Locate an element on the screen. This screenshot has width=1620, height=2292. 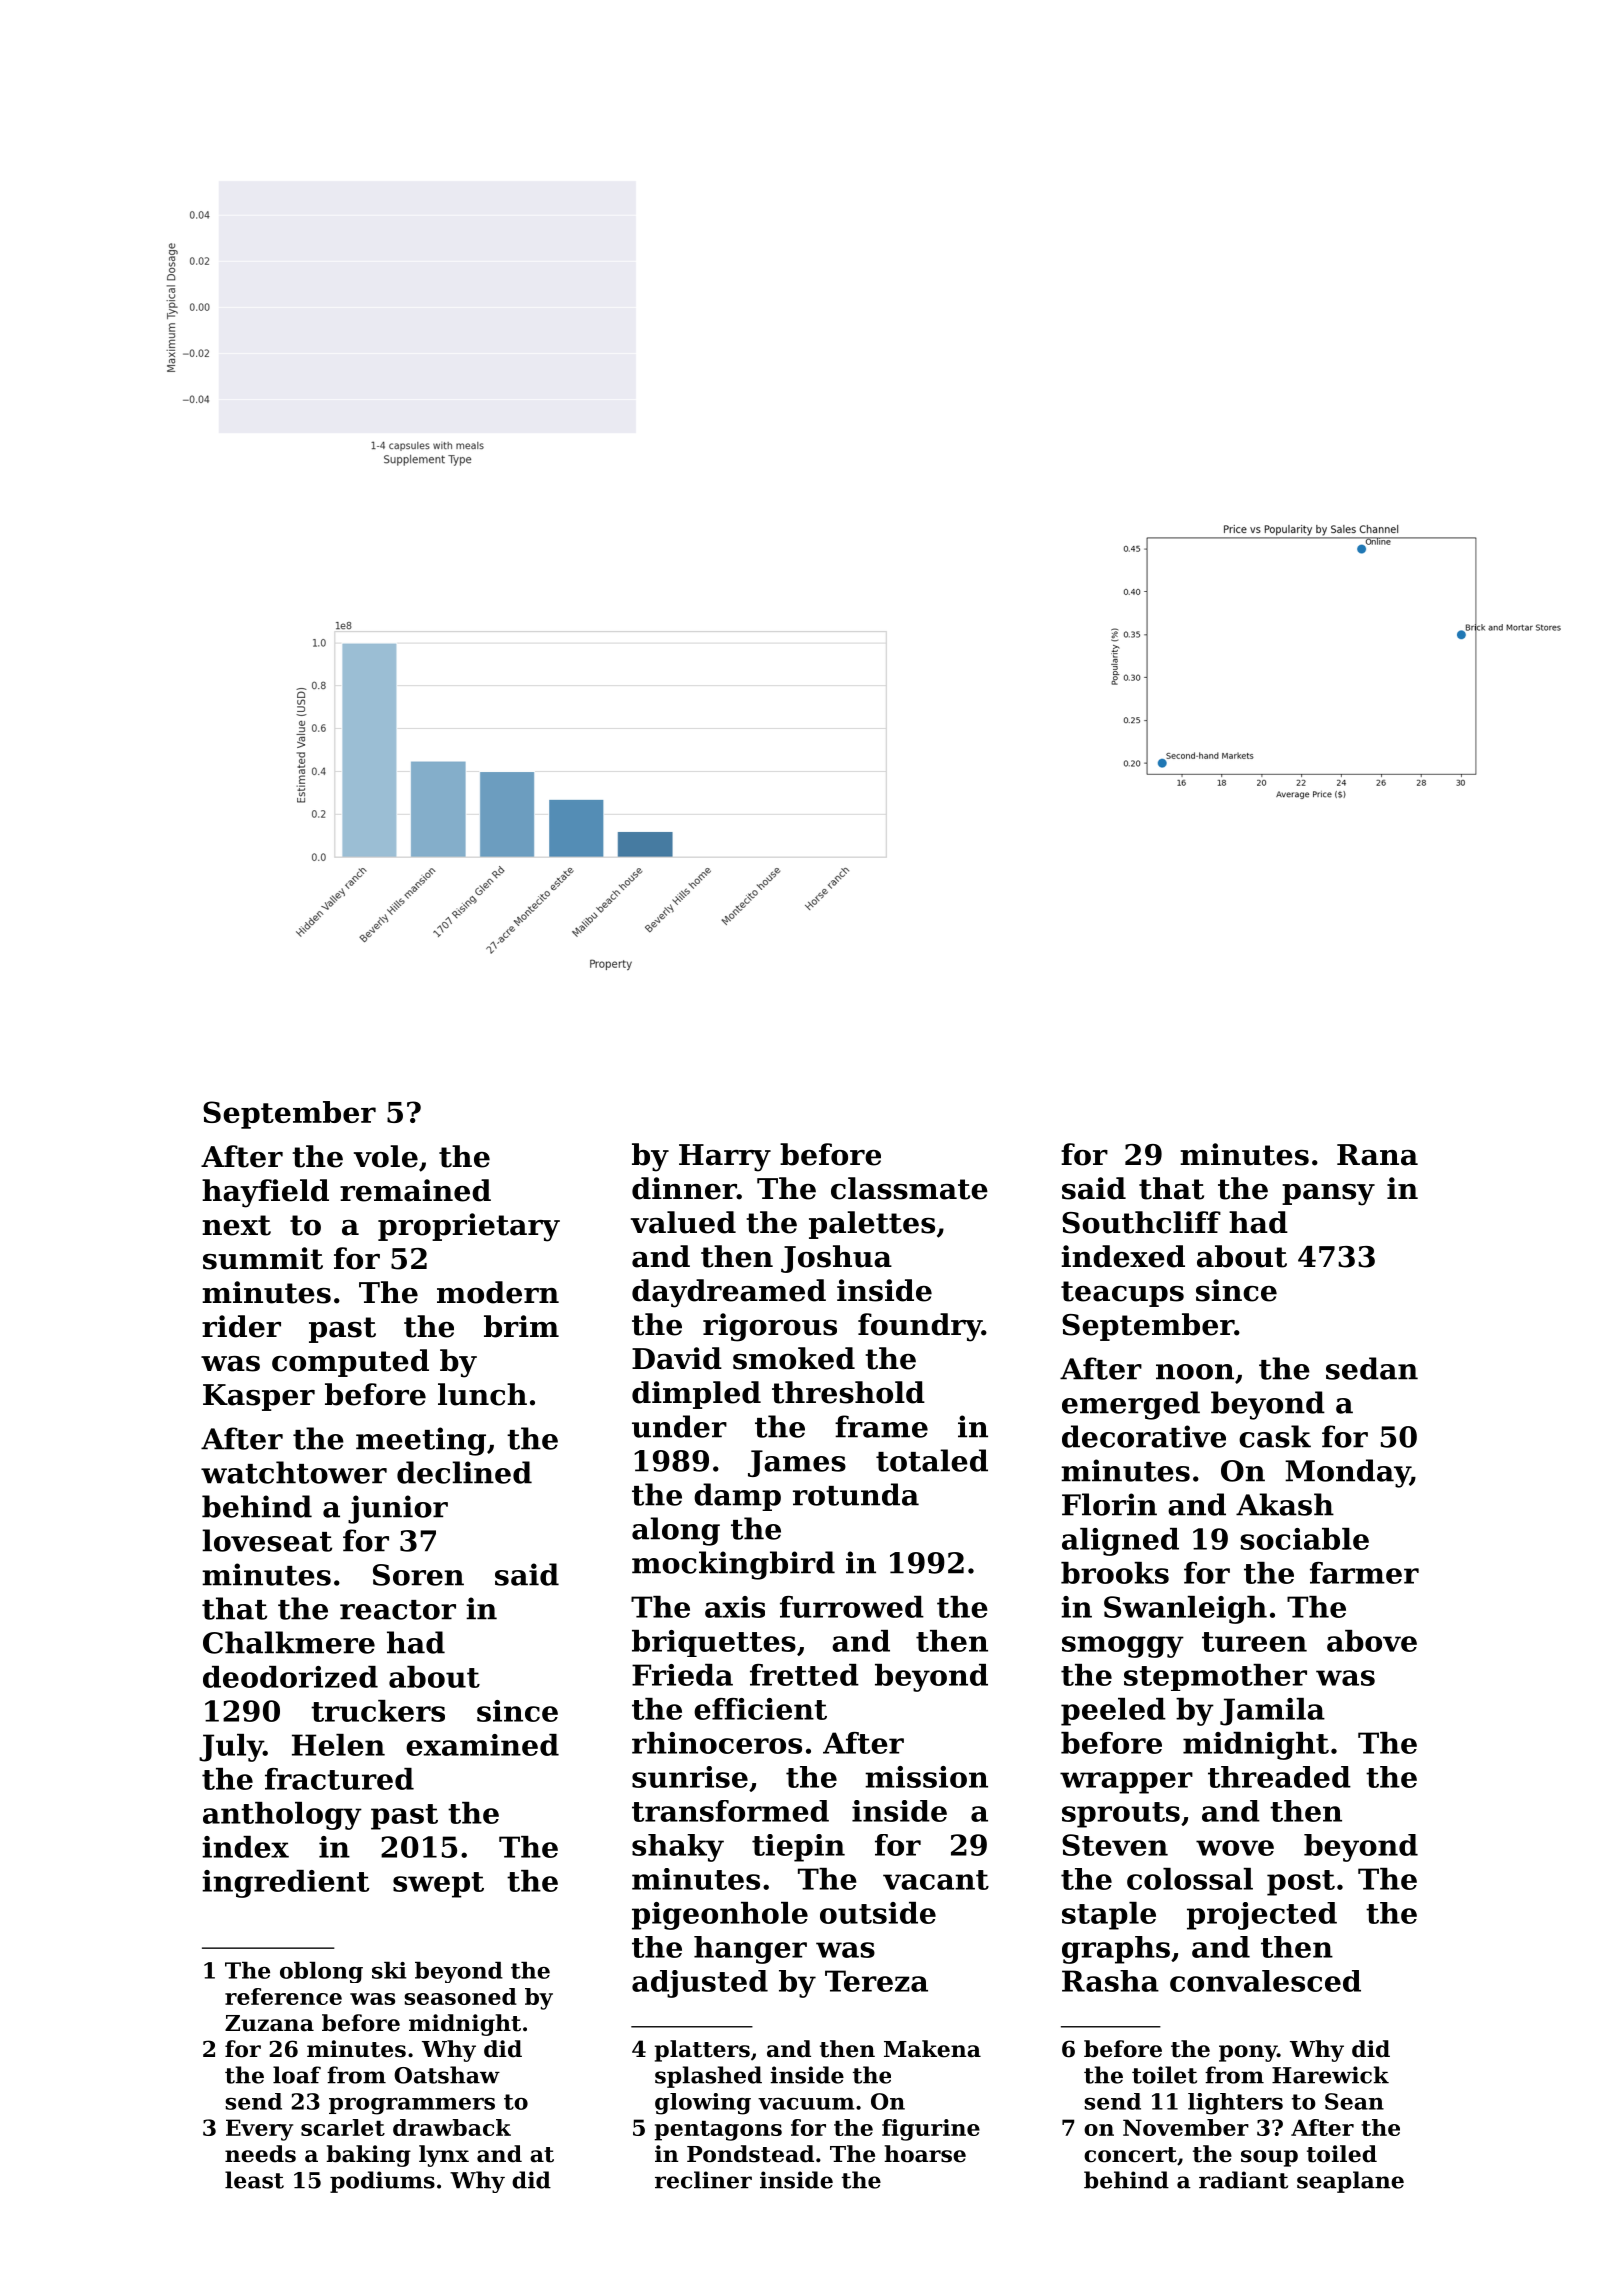
Rana is located at coordinates (1377, 1155).
